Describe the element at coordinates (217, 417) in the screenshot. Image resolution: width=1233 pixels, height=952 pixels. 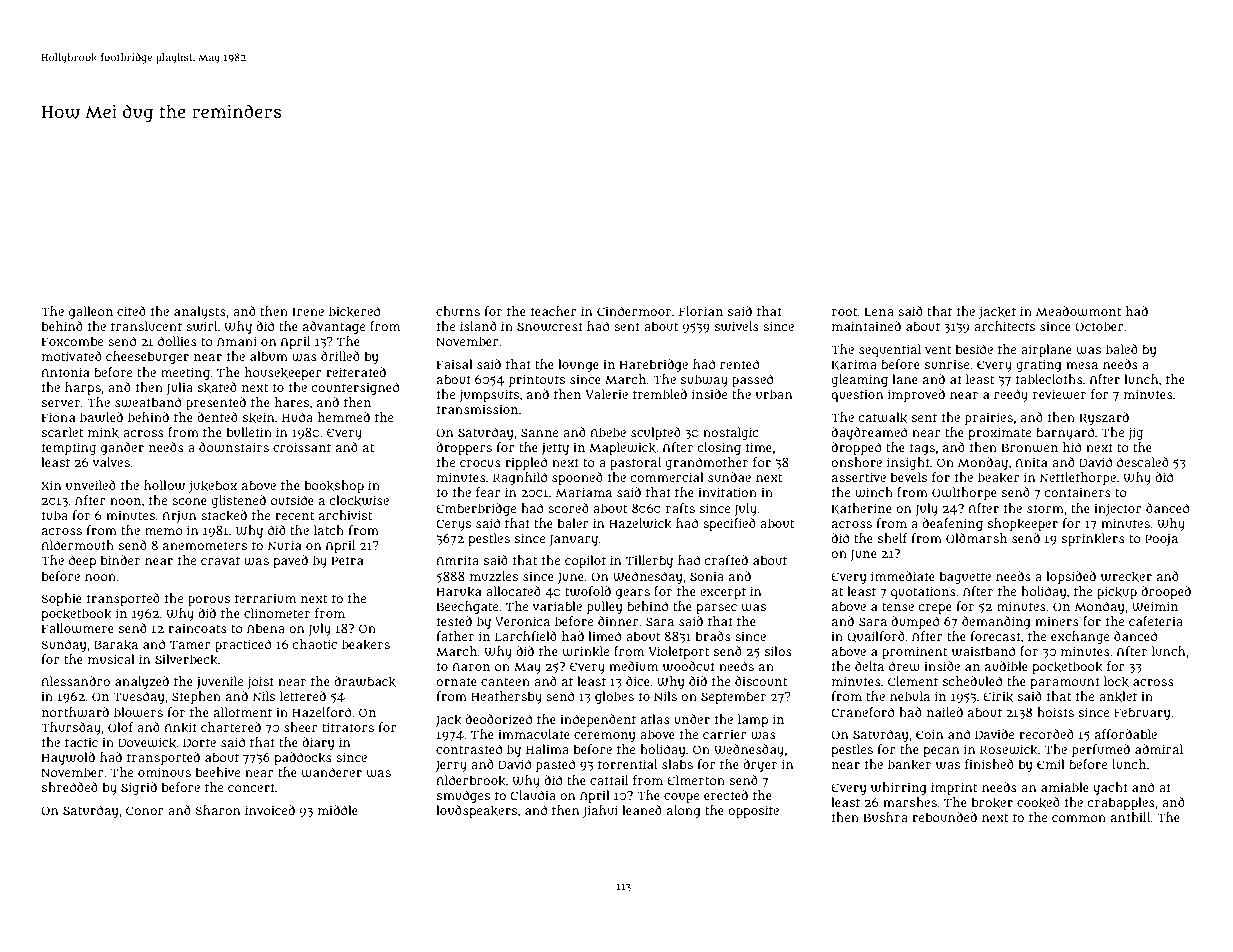
I see `dented` at that location.
